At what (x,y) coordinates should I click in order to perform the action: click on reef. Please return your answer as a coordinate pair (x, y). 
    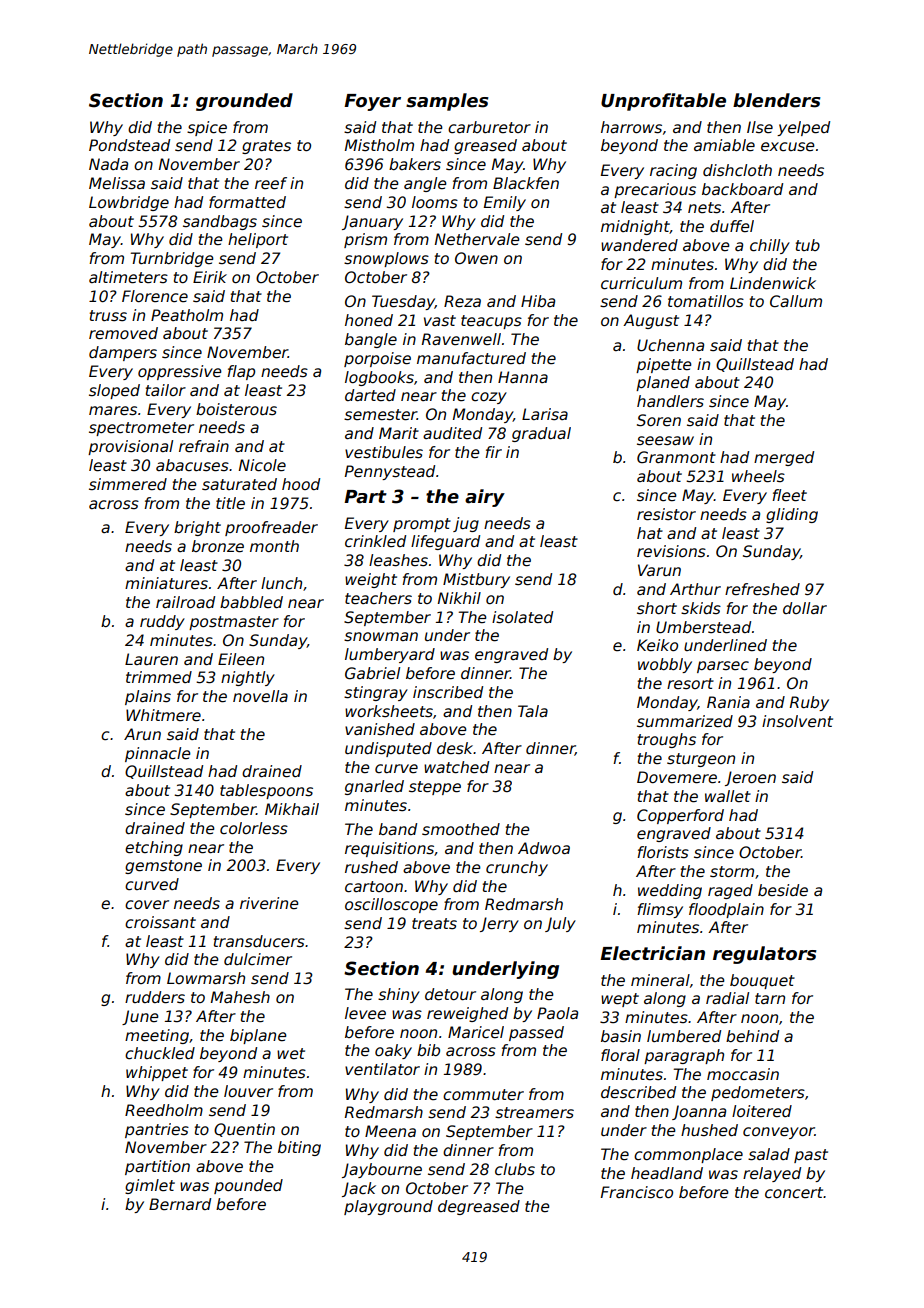
    Looking at the image, I should click on (271, 183).
